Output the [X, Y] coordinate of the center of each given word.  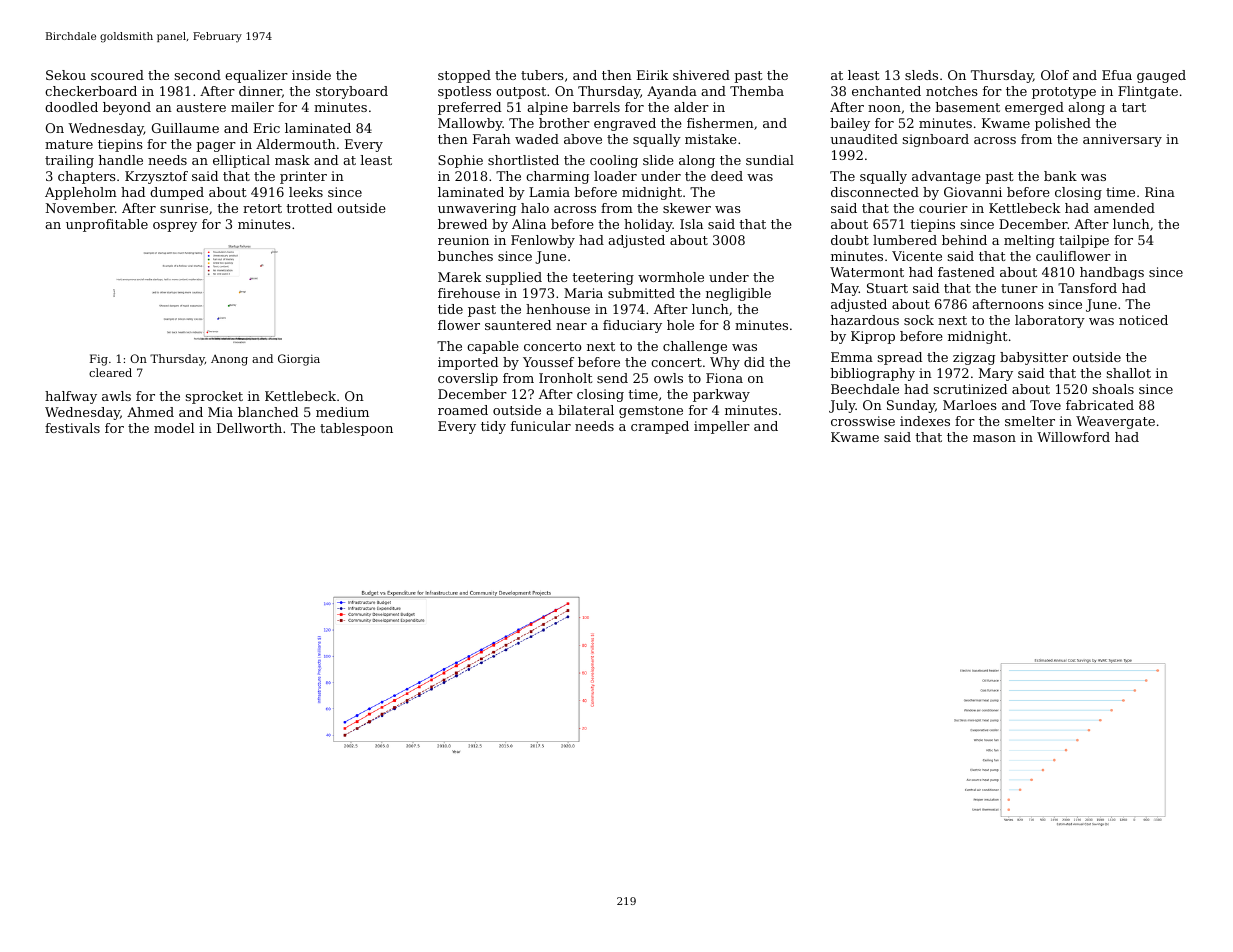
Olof [1055, 75]
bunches [465, 256]
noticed [1143, 320]
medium [342, 412]
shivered [701, 75]
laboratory [1050, 321]
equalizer [256, 76]
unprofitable [107, 225]
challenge [695, 347]
